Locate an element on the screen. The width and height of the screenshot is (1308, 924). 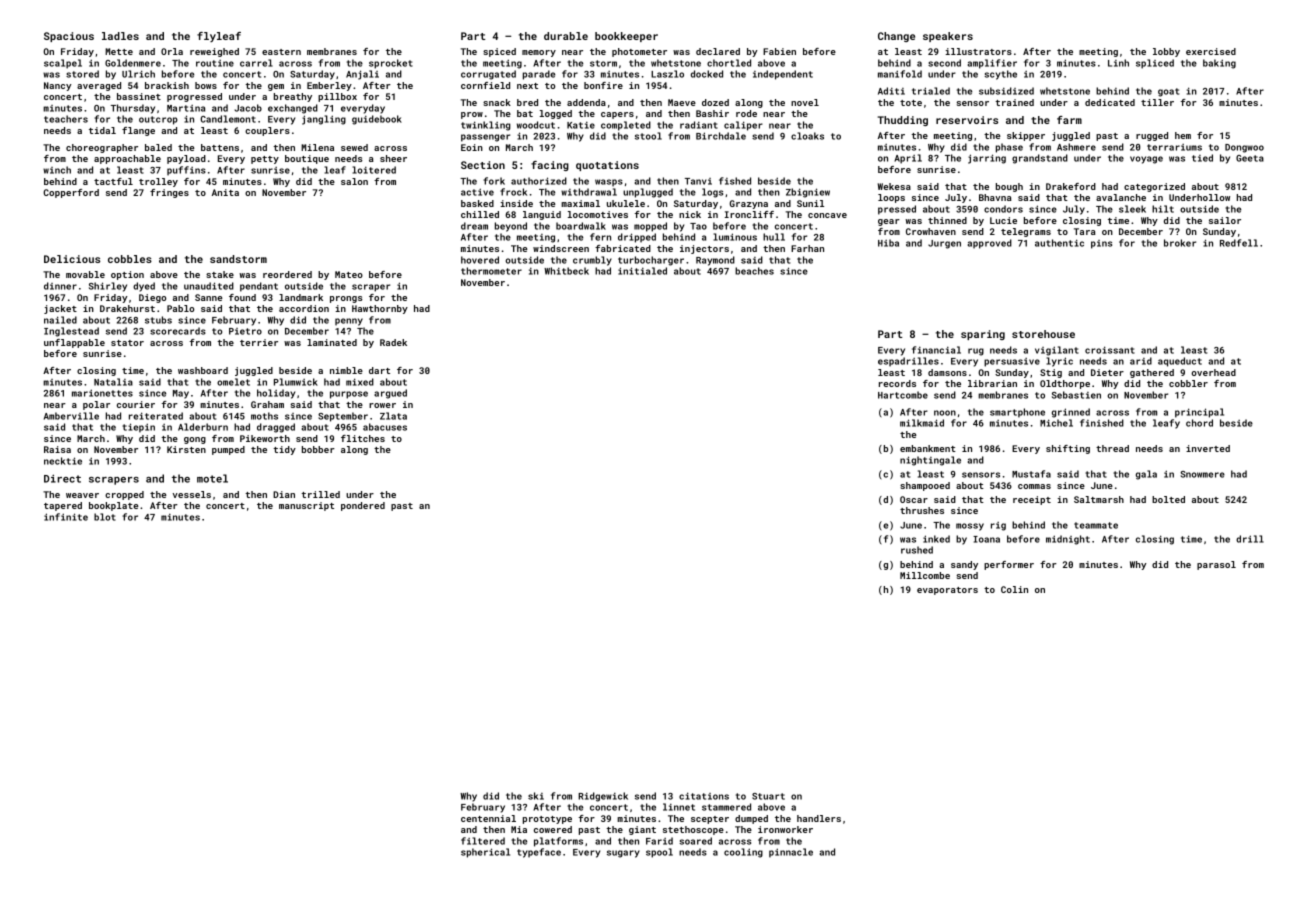
declared is located at coordinates (718, 51).
